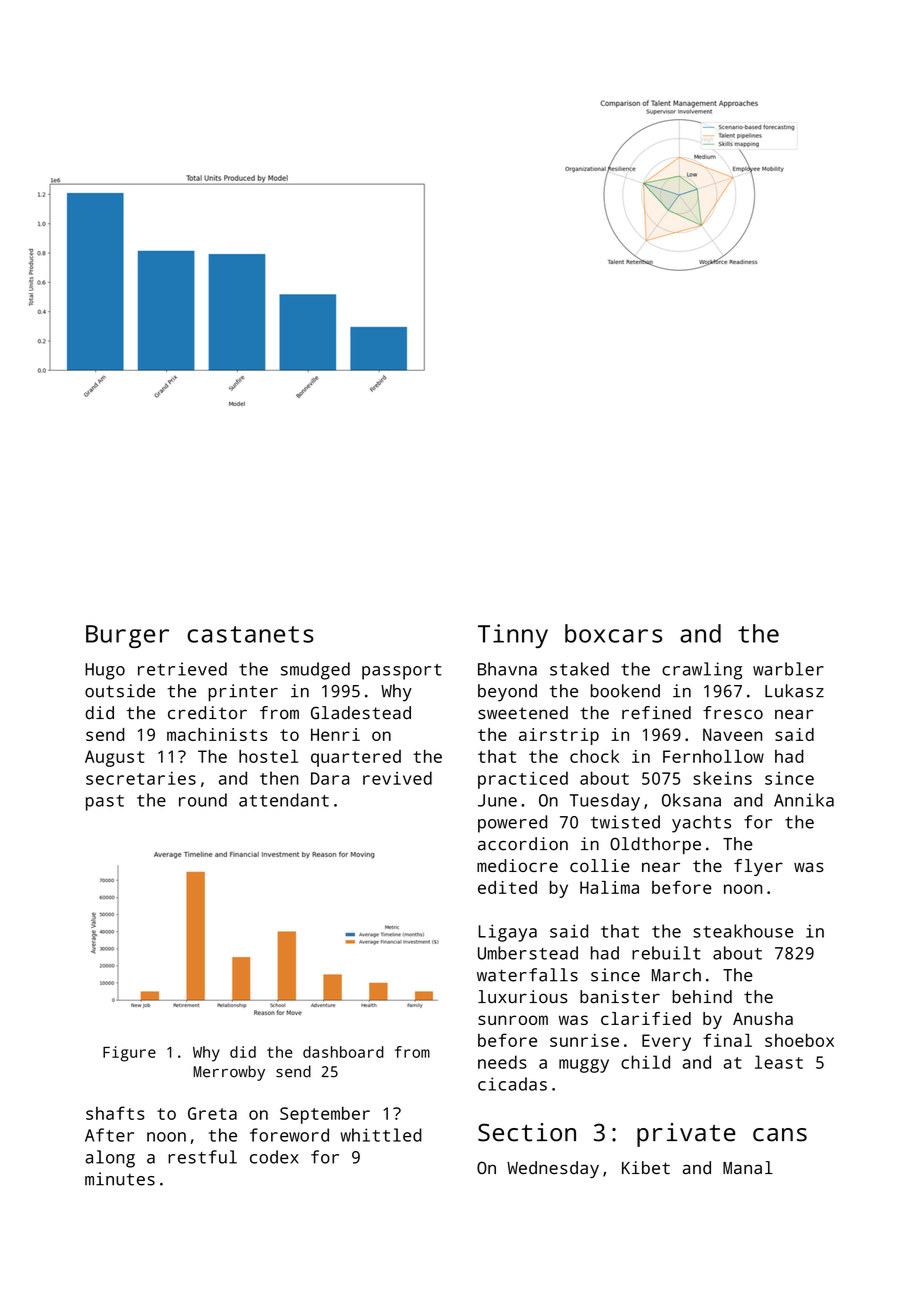  I want to click on warbler, so click(788, 669).
